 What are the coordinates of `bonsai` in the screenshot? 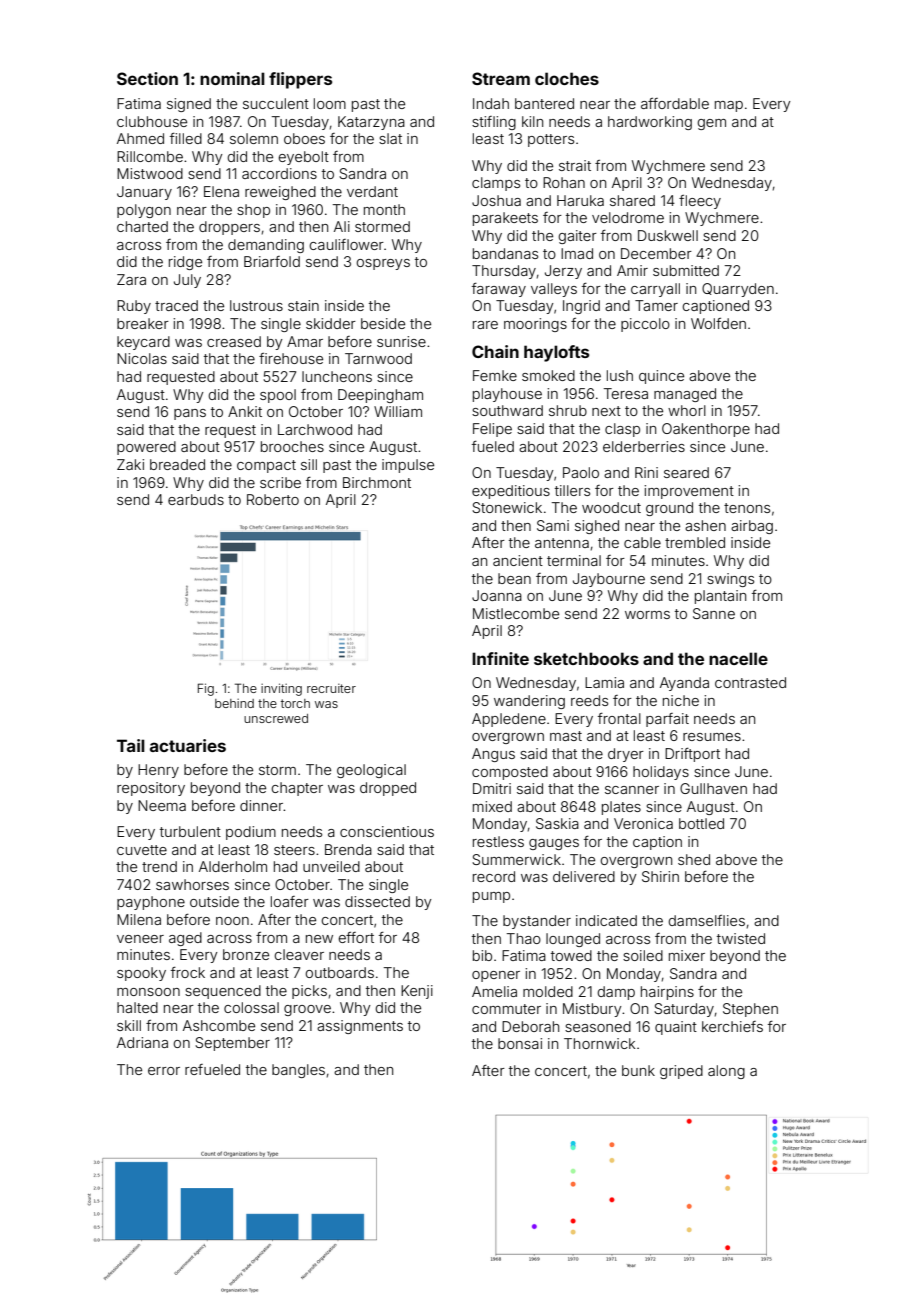 It's located at (520, 1043).
